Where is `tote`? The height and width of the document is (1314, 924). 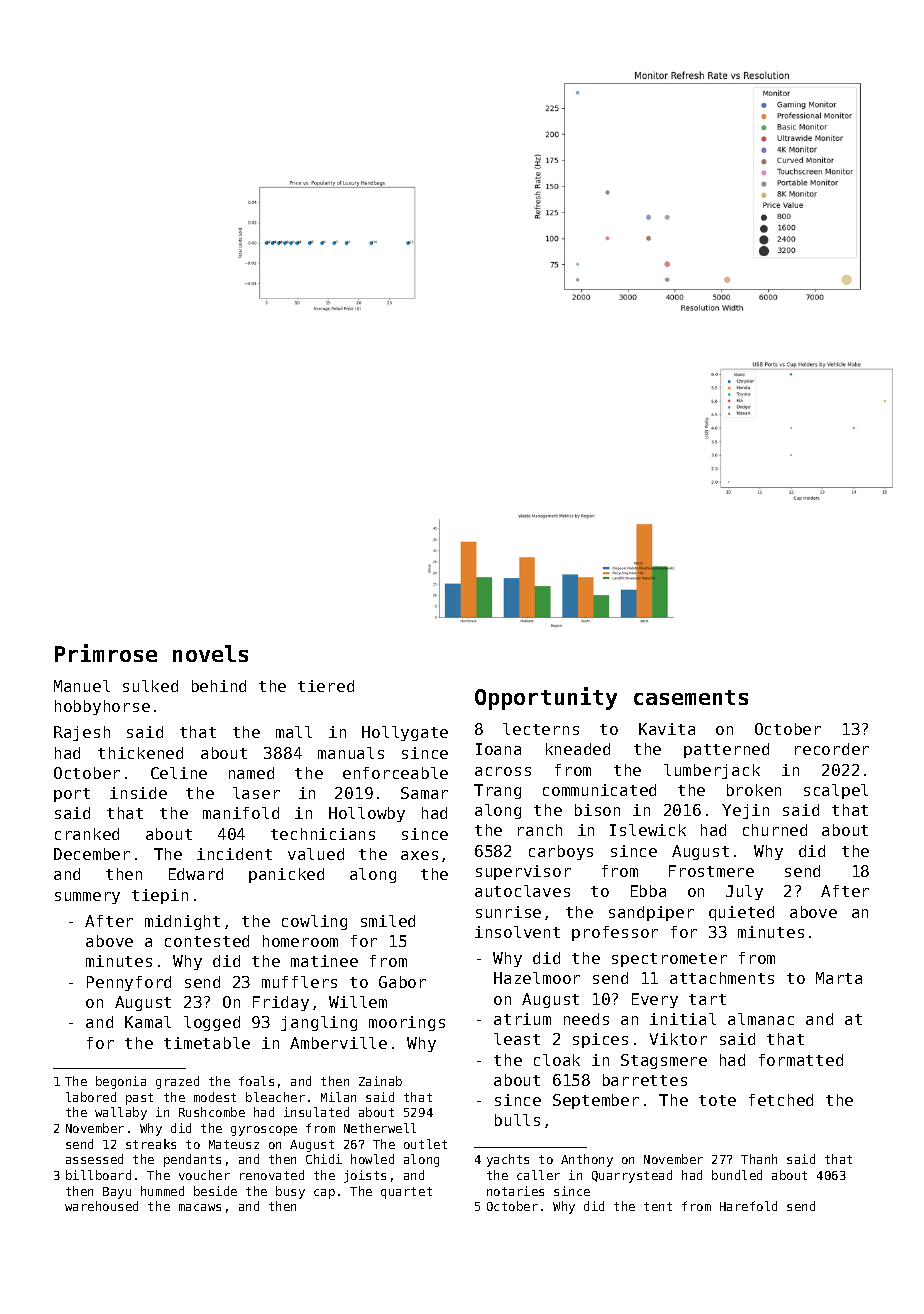 tote is located at coordinates (717, 1100).
